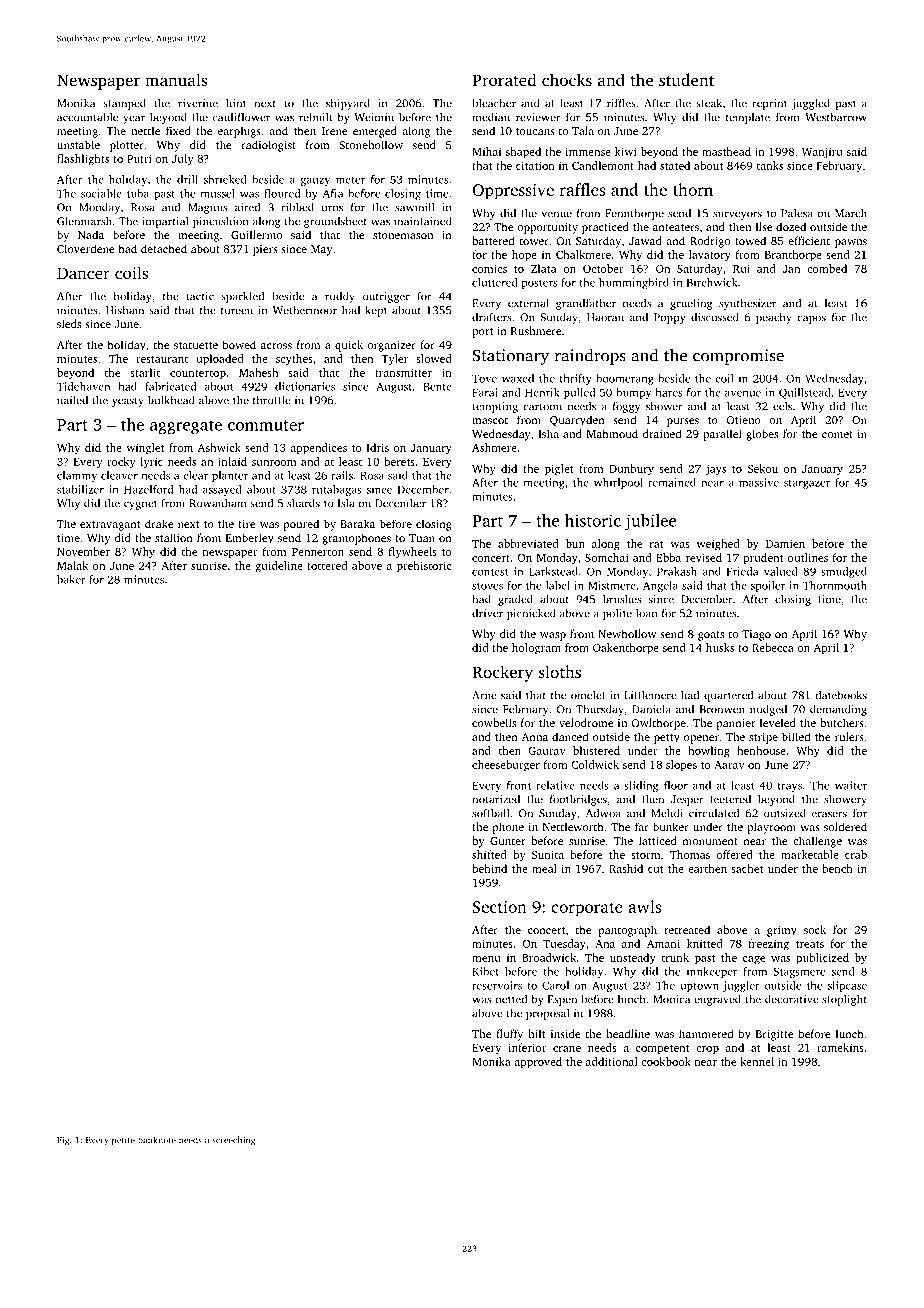  I want to click on Westbarrow, so click(836, 117).
